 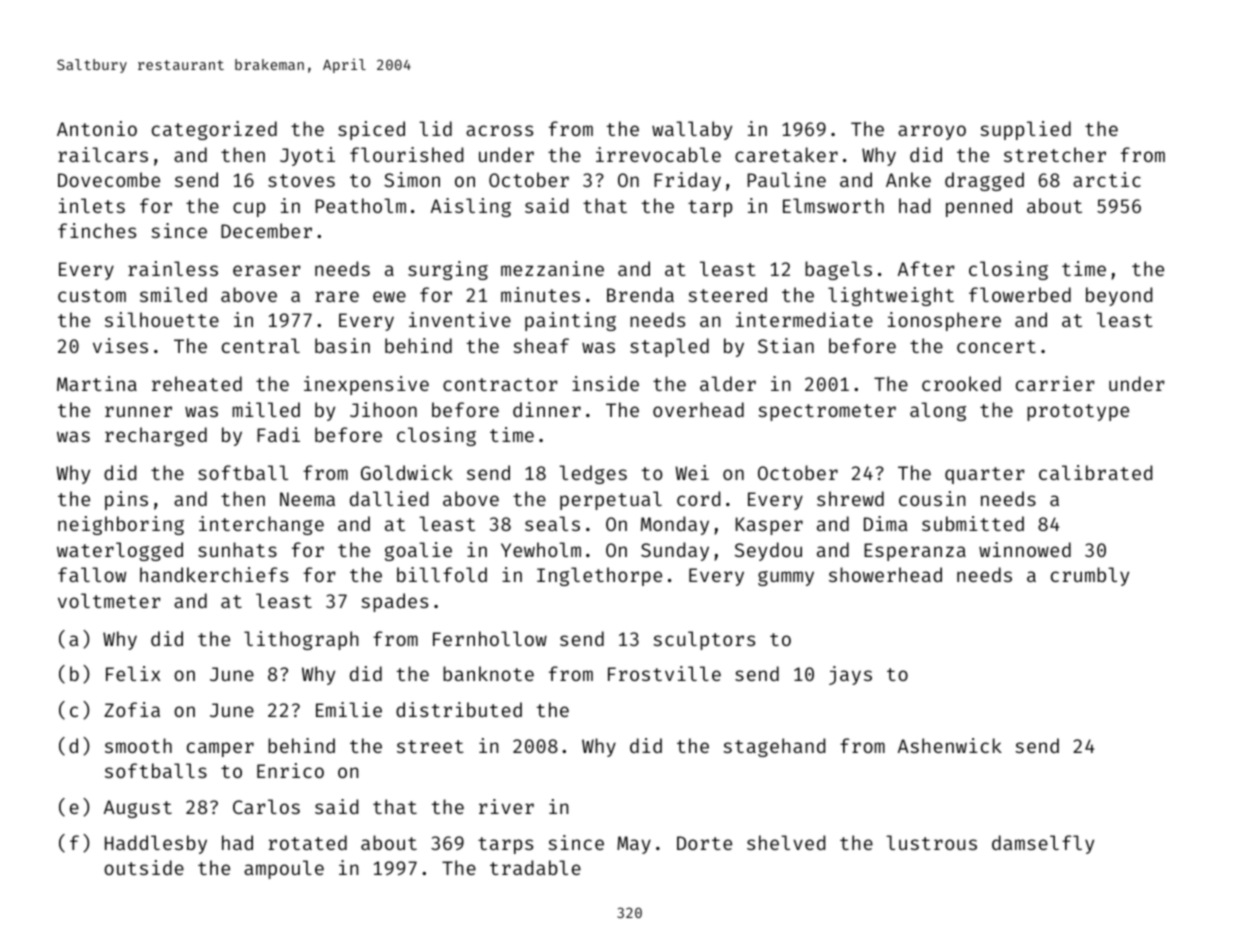 I want to click on jays, so click(x=850, y=675).
